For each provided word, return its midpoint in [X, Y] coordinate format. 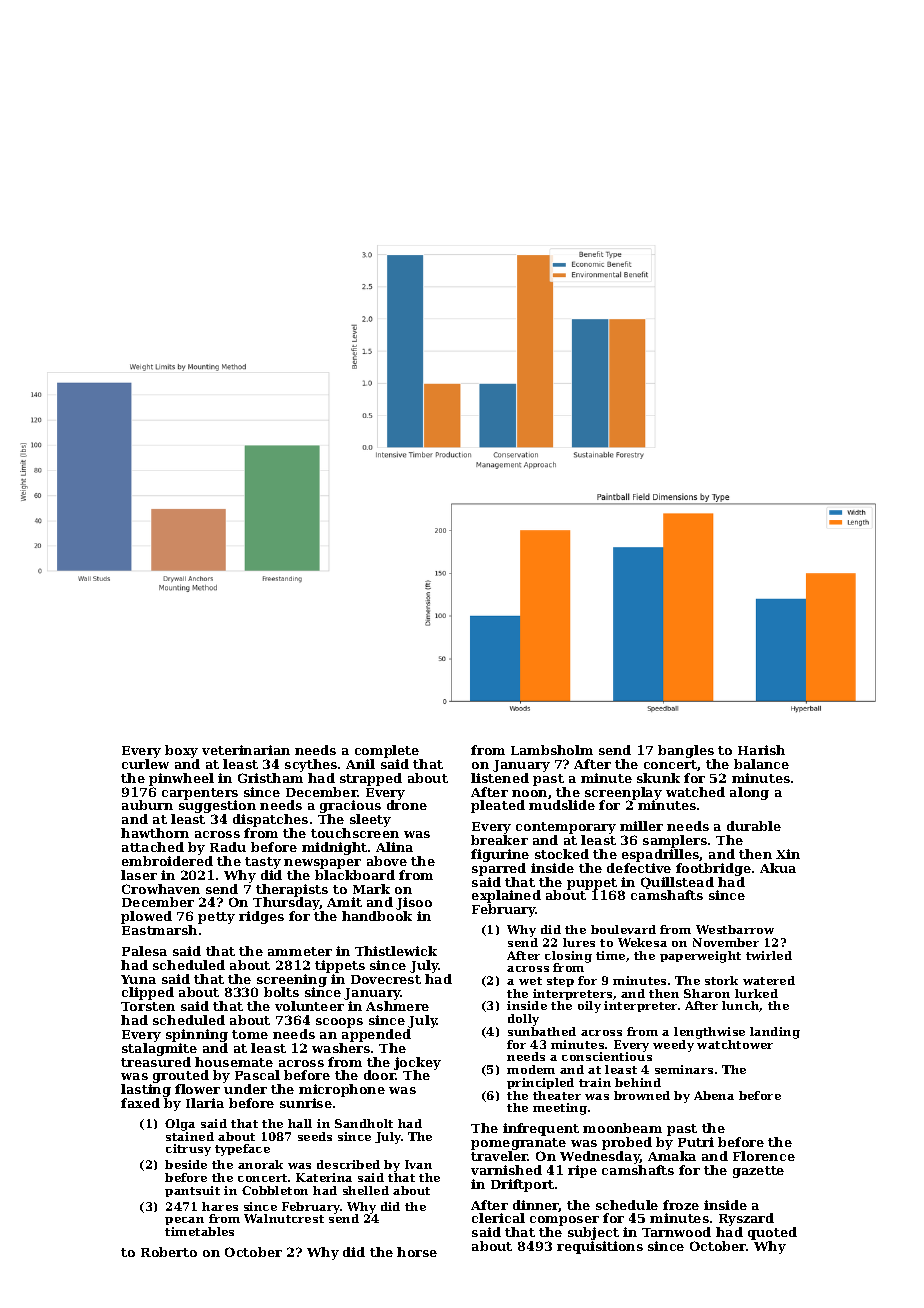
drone [407, 805]
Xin [788, 854]
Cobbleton [275, 1190]
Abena [714, 1095]
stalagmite [159, 1049]
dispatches [270, 820]
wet [530, 981]
